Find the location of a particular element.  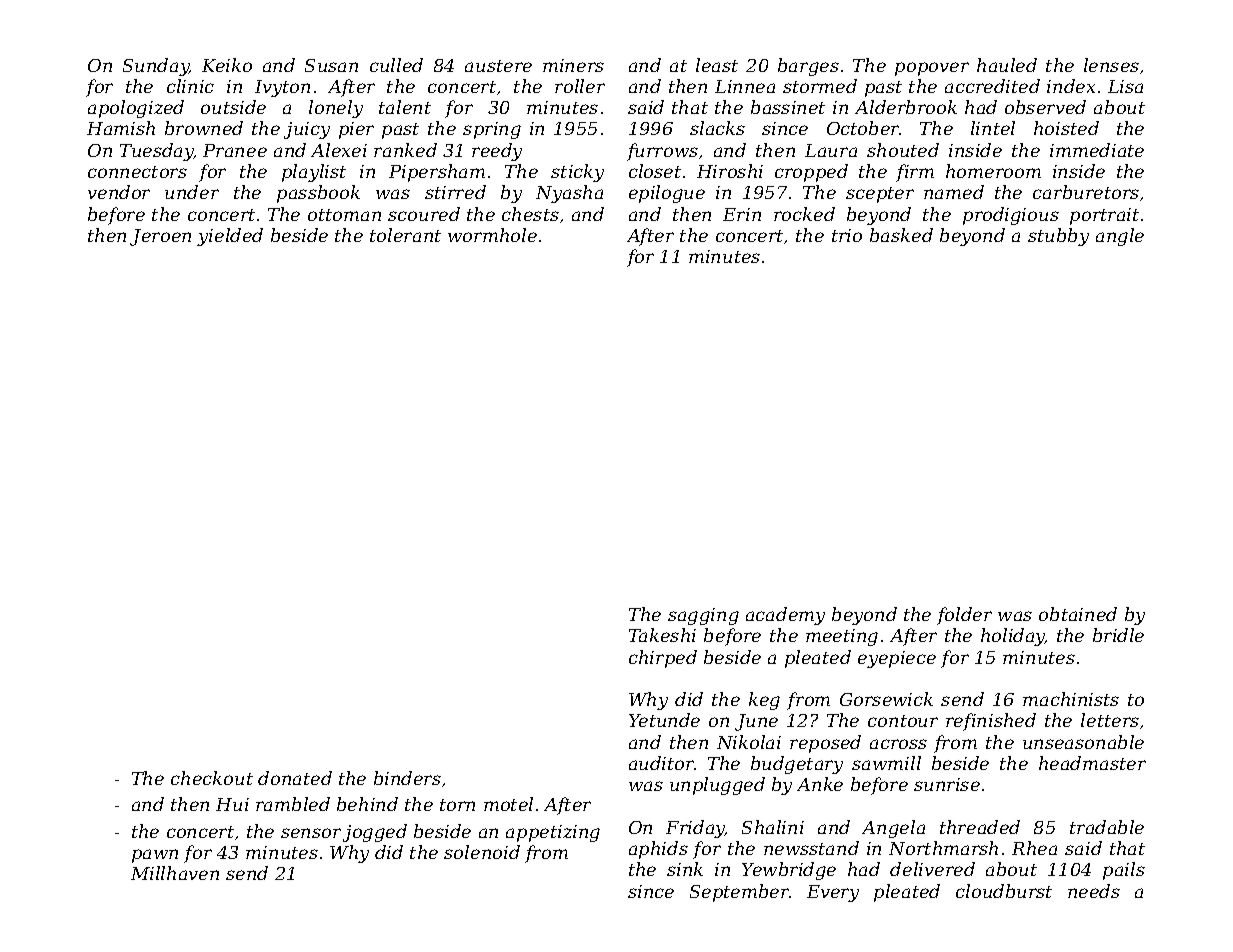

Millhaven is located at coordinates (175, 873).
